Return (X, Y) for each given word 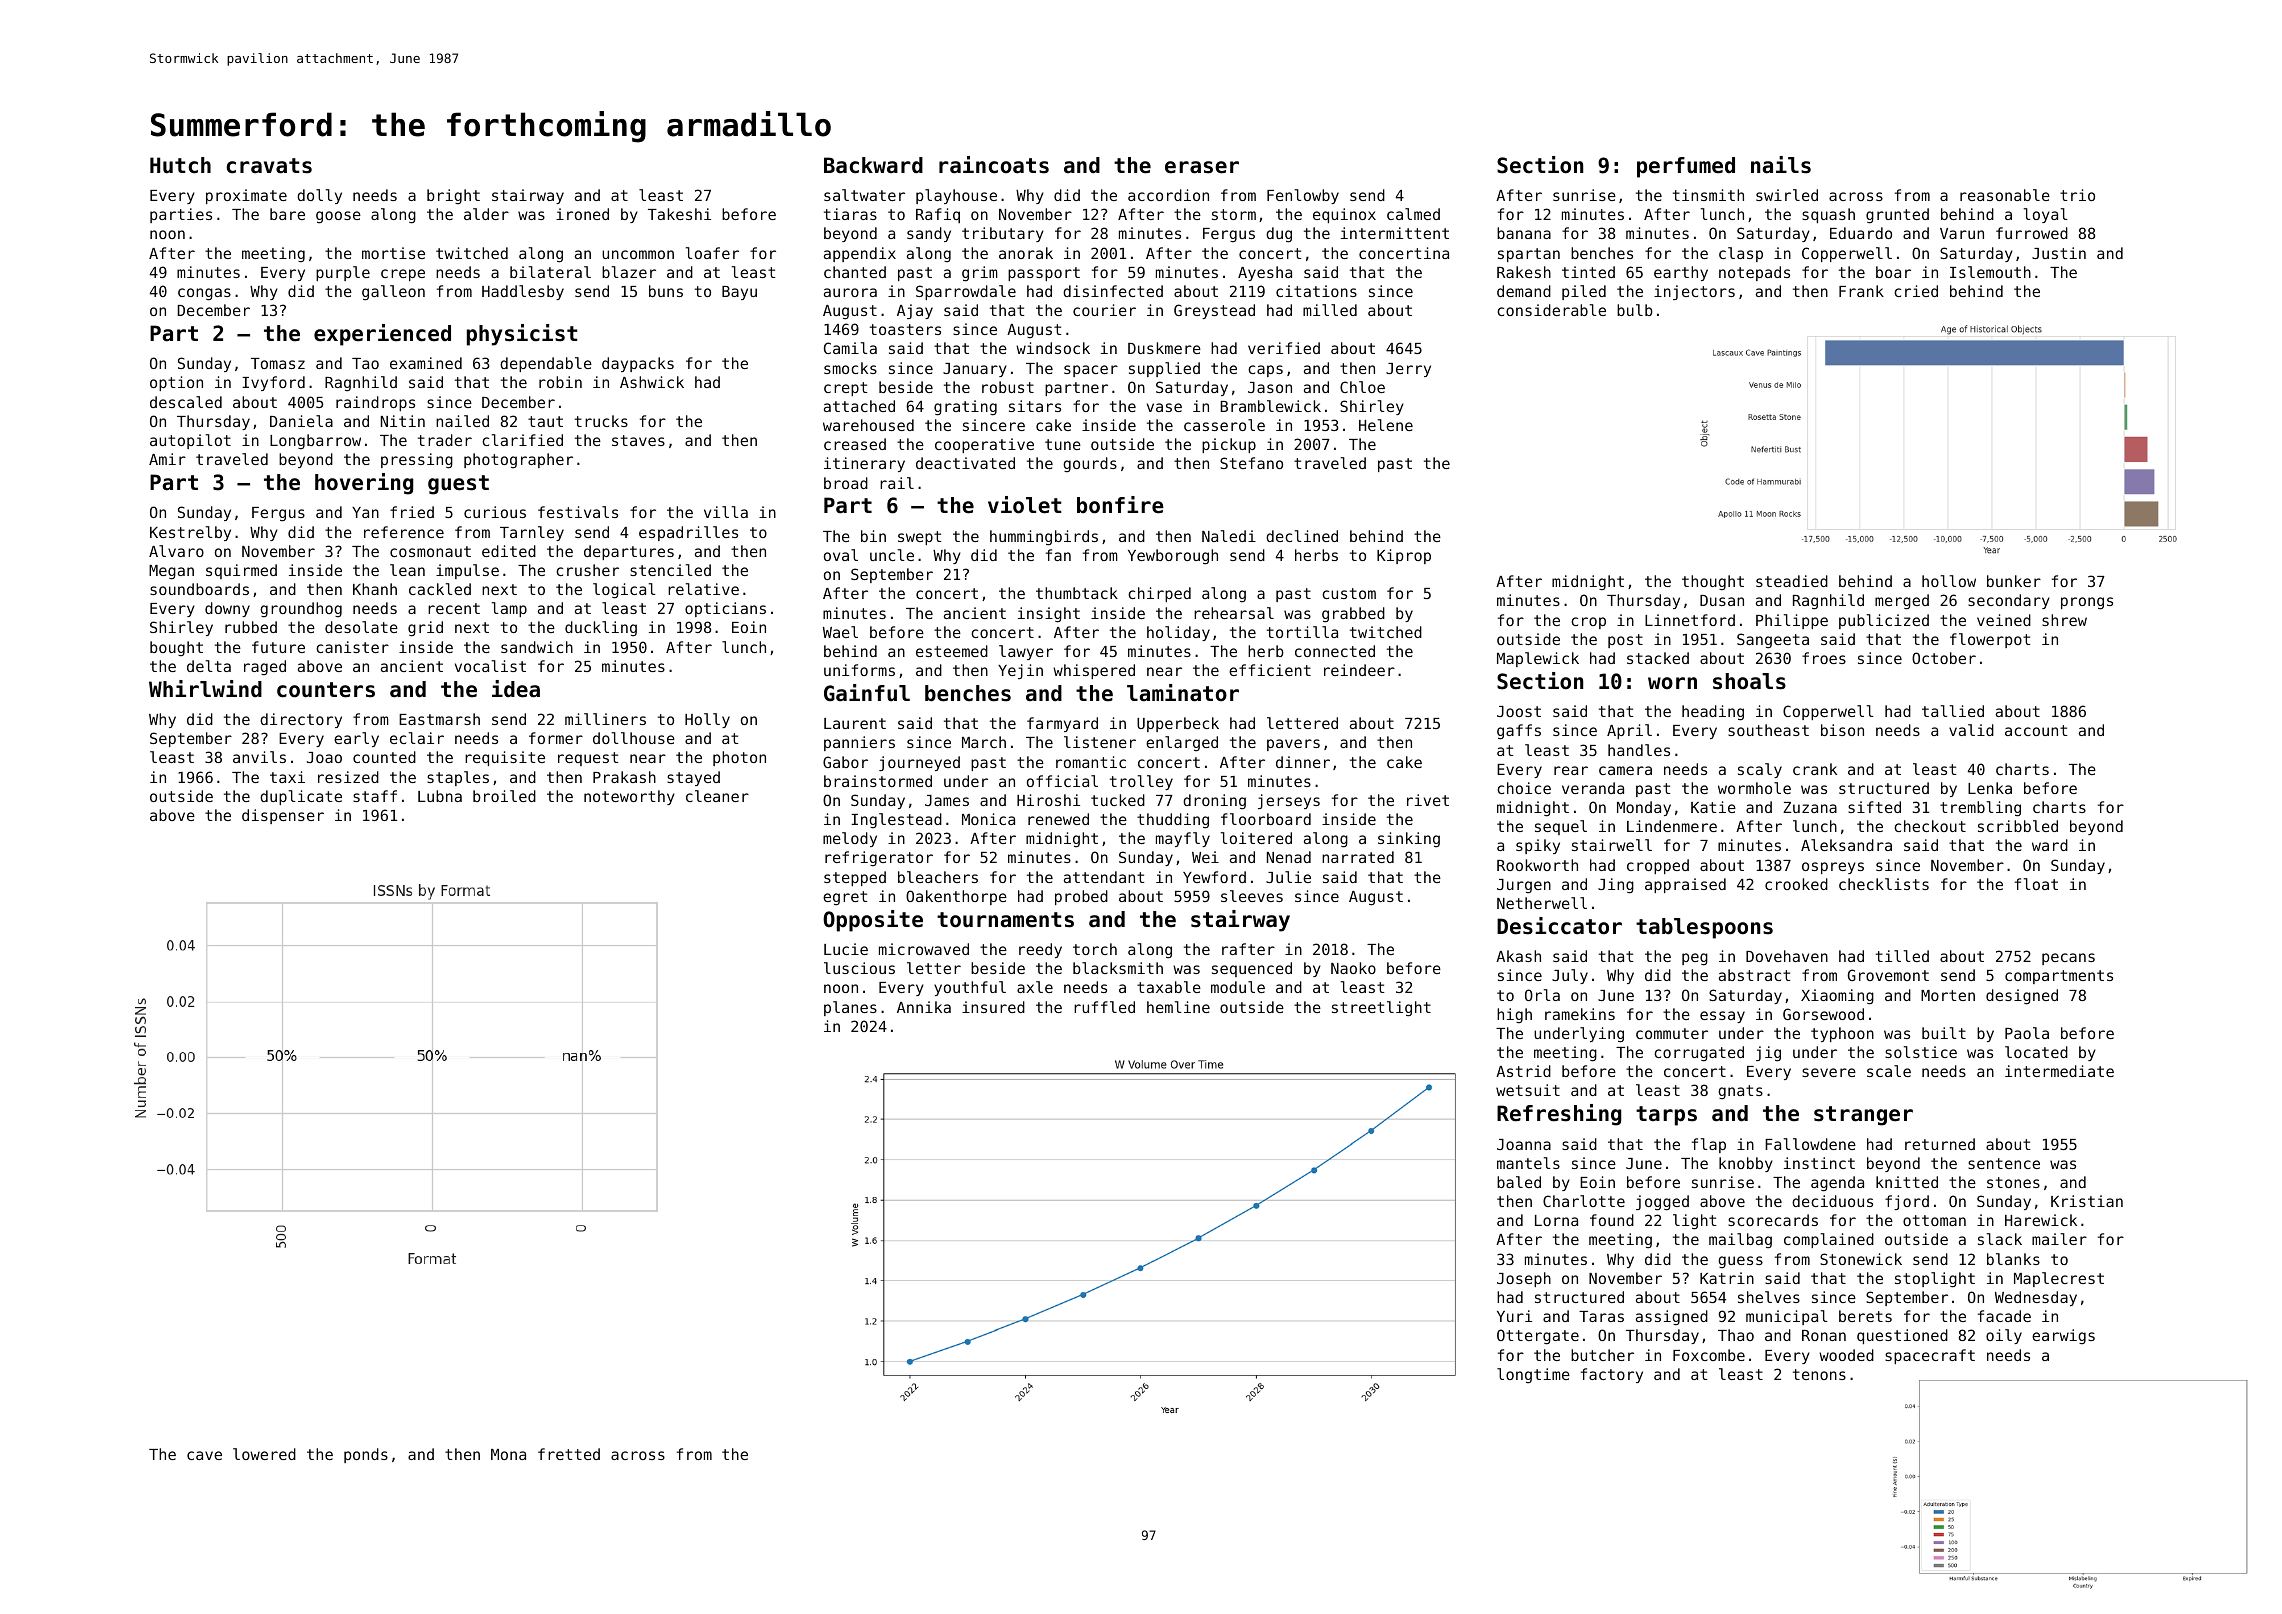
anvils (259, 757)
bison (1842, 730)
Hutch (180, 165)
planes (850, 1008)
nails (1781, 165)
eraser (1202, 167)
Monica (988, 819)
